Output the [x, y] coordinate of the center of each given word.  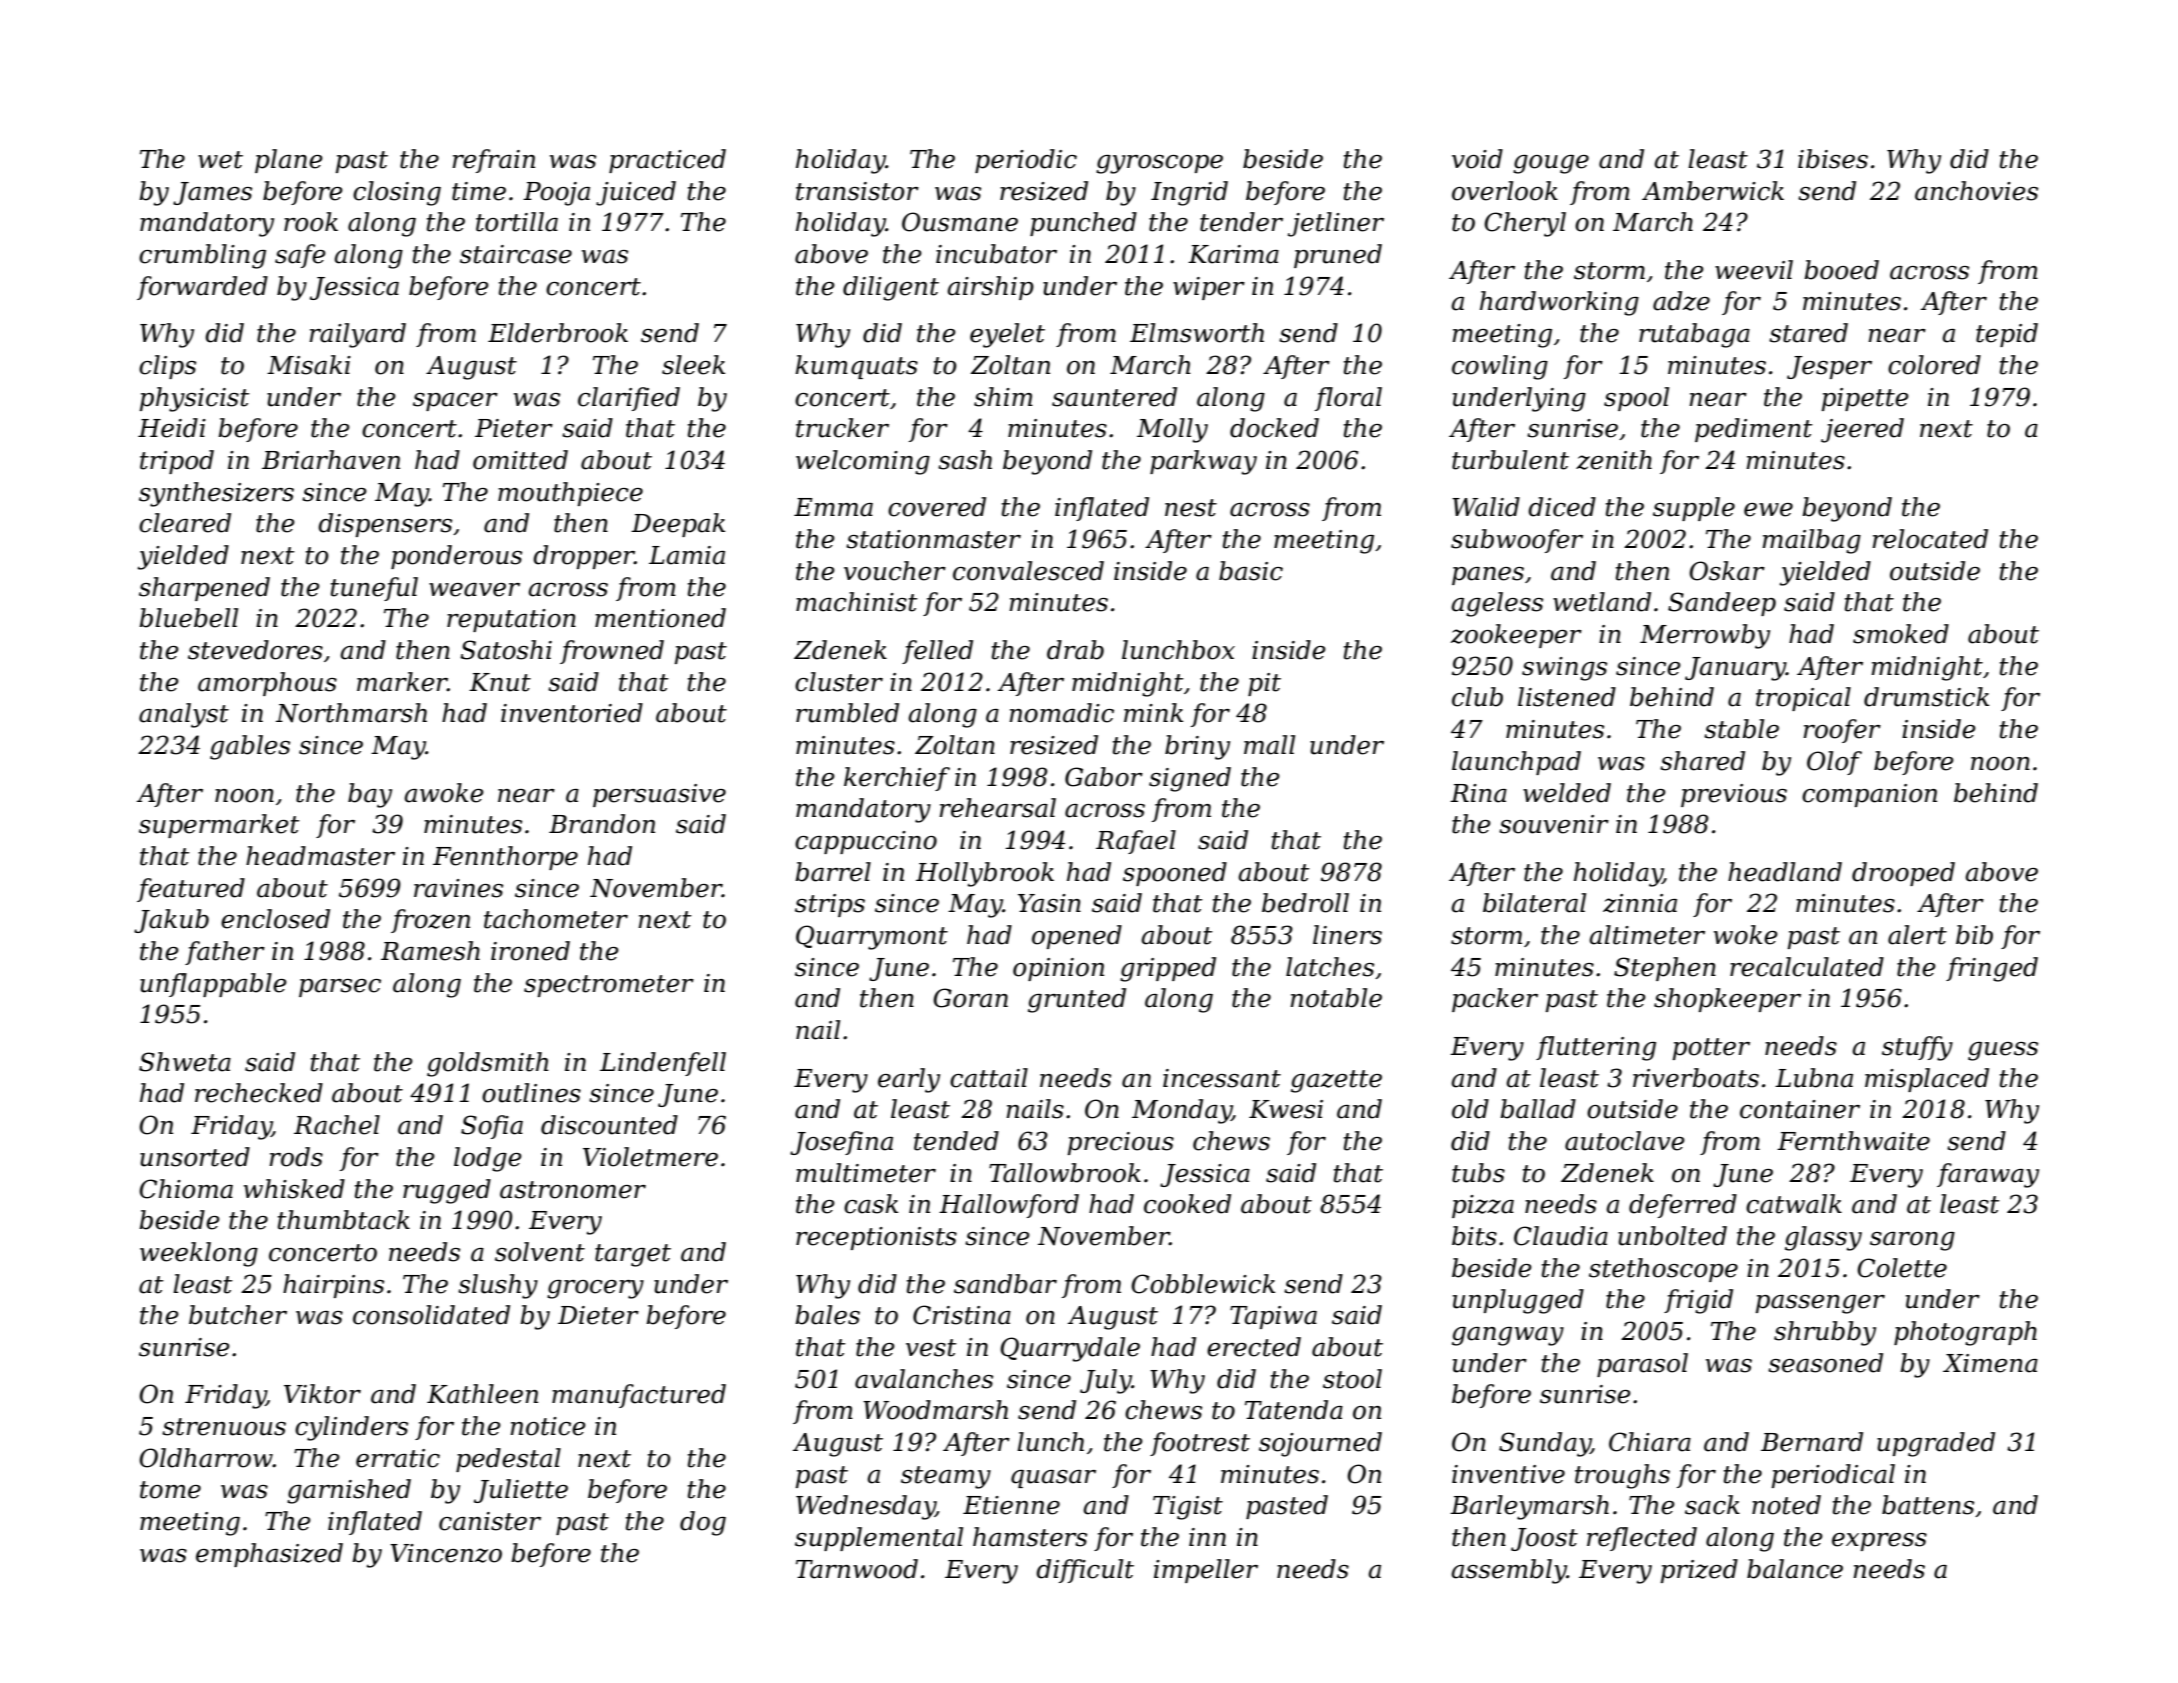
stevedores [255, 650]
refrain [493, 161]
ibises [1833, 159]
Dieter [598, 1315]
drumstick [1926, 697]
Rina [1478, 793]
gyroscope [1159, 164]
